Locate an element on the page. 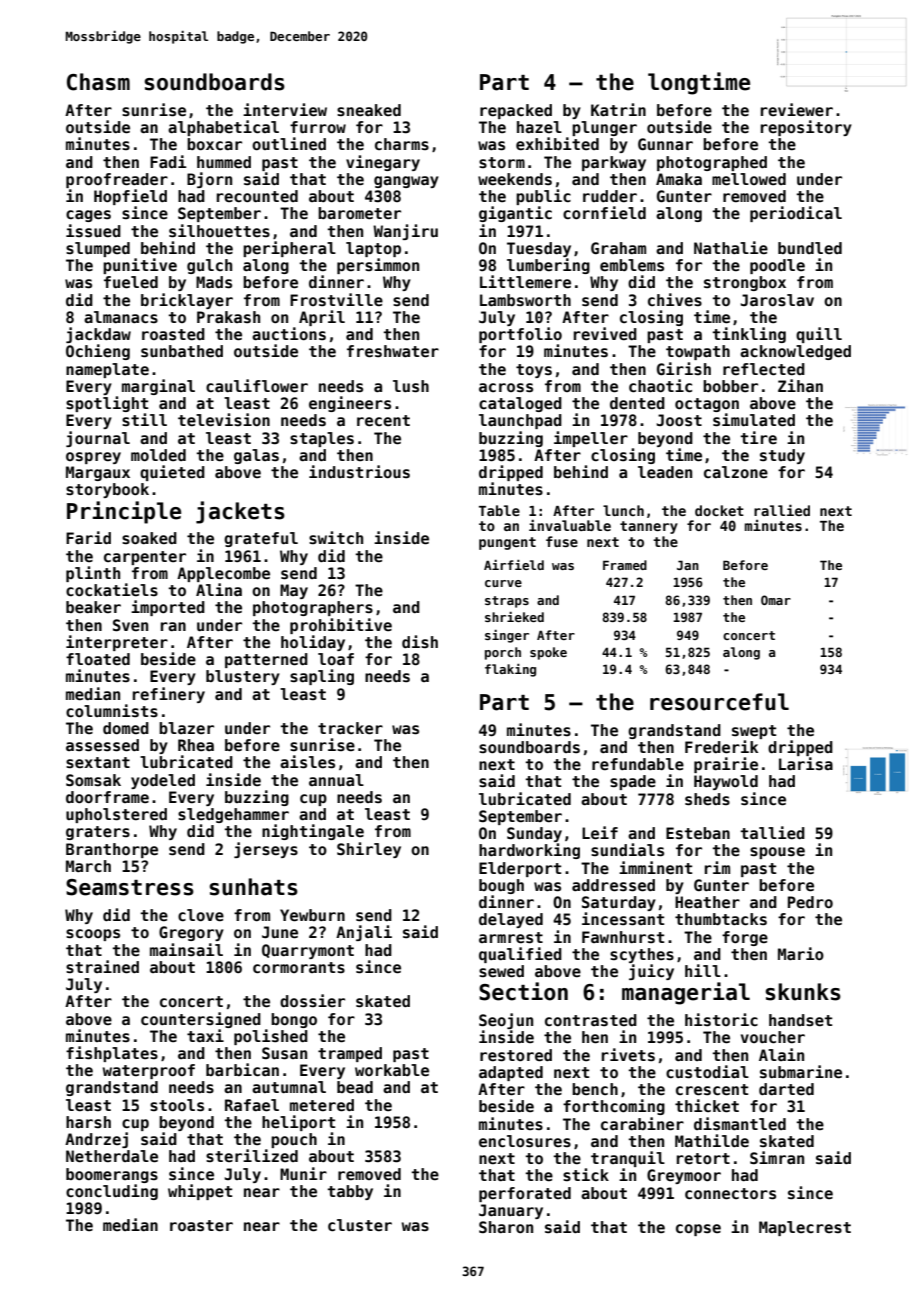  clove is located at coordinates (201, 915).
